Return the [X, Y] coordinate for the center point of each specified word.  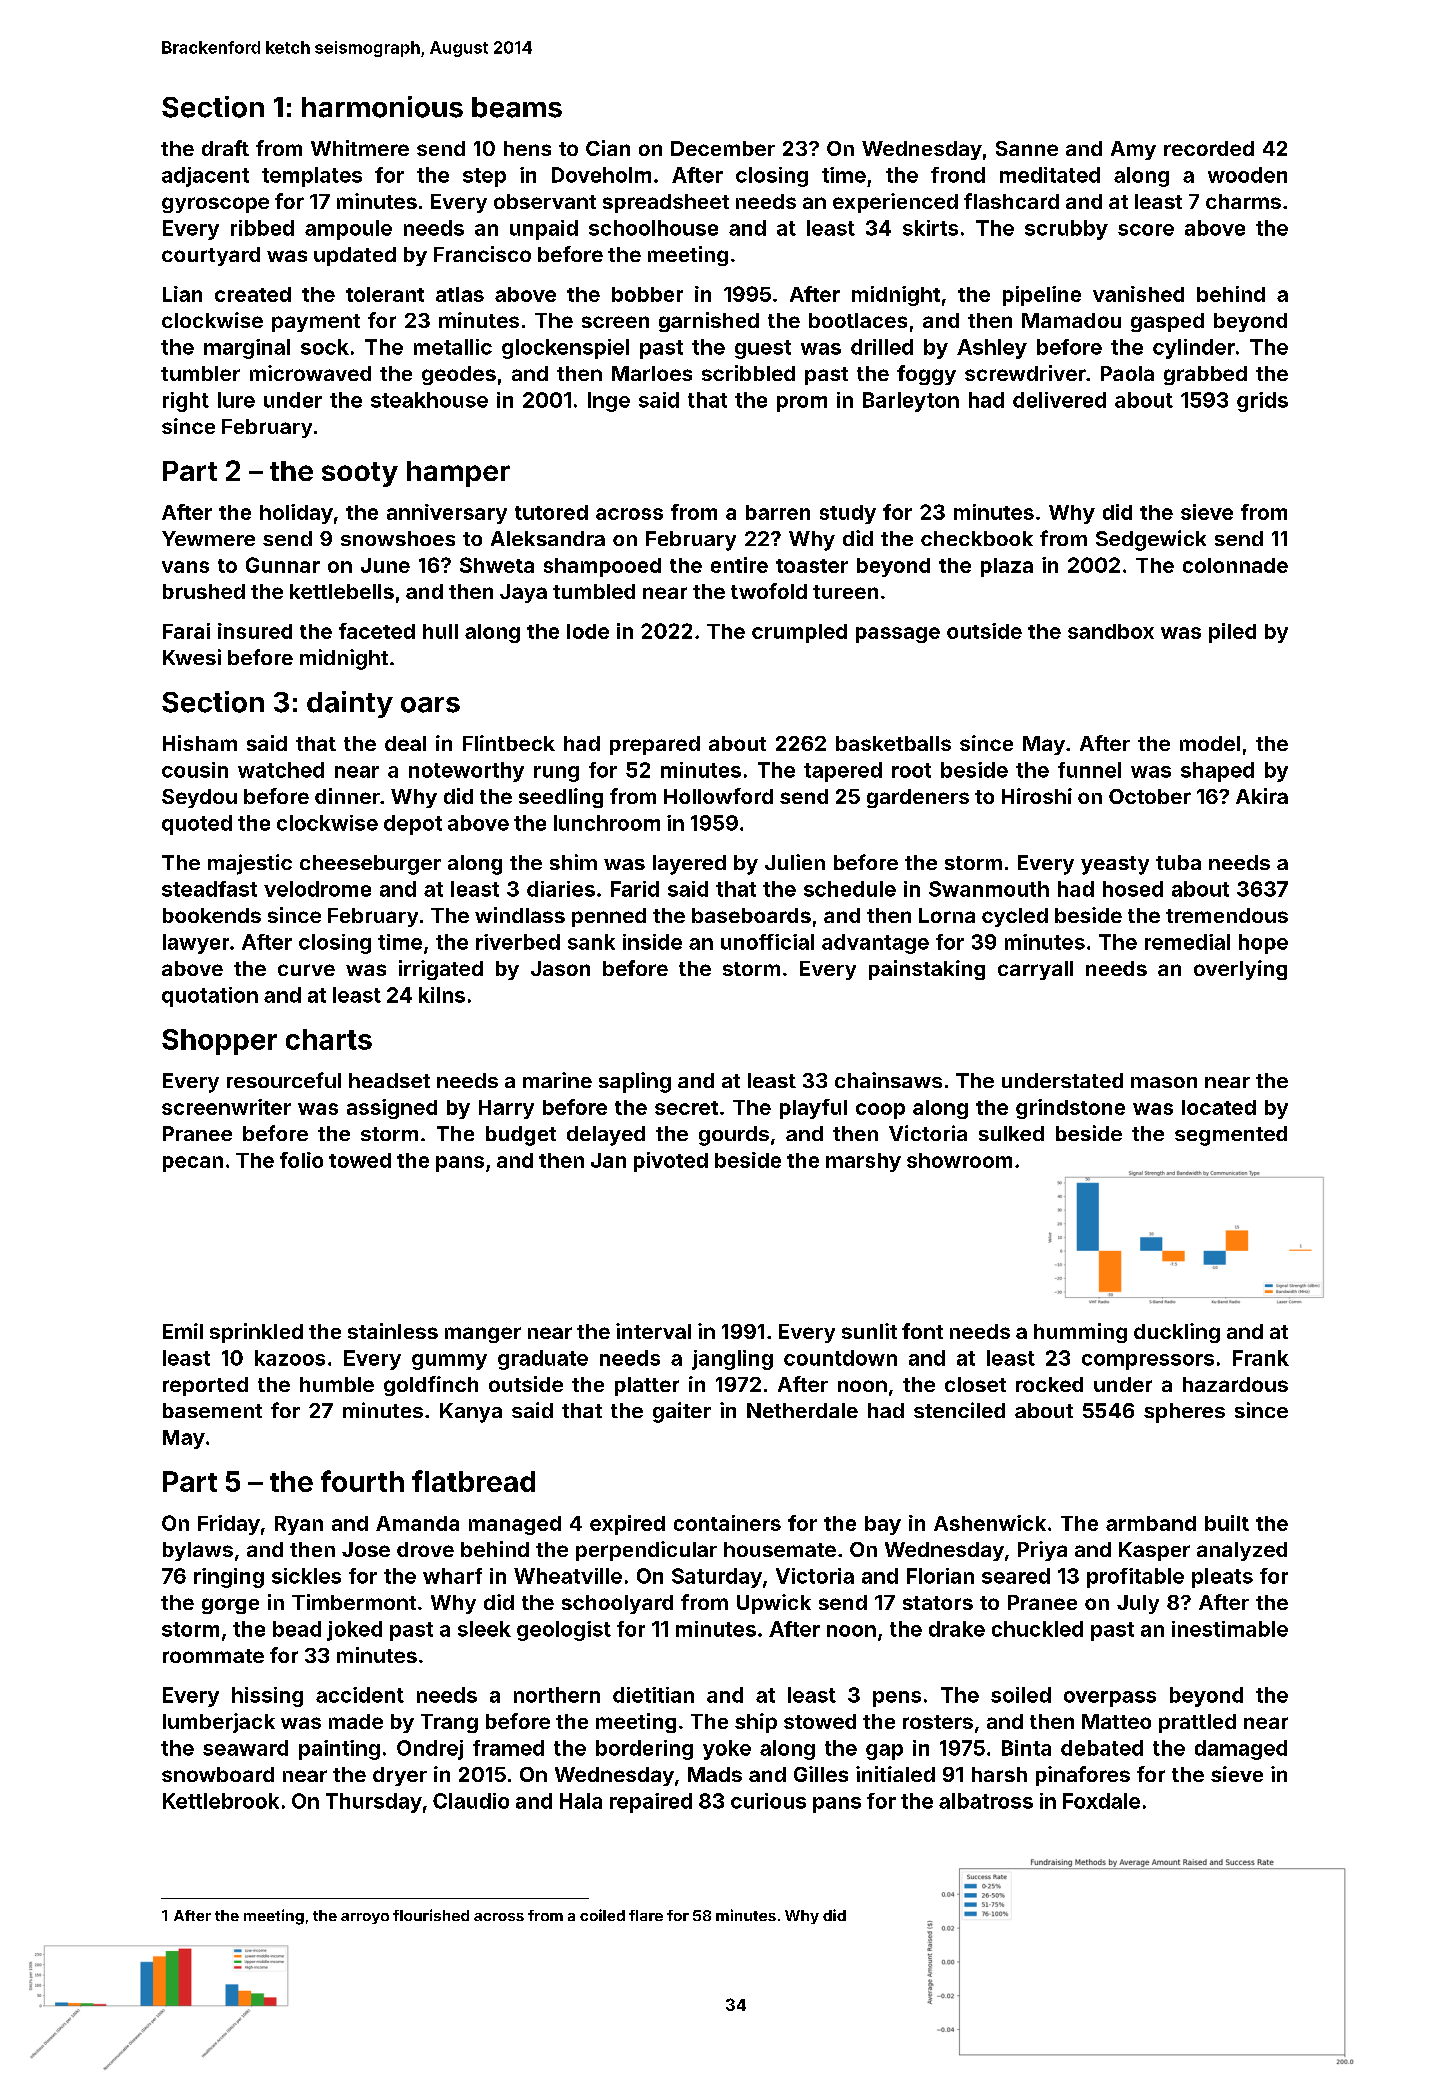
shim [573, 862]
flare [646, 1915]
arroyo [365, 1918]
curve [306, 970]
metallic [453, 347]
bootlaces [858, 320]
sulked [1011, 1133]
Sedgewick [1151, 540]
